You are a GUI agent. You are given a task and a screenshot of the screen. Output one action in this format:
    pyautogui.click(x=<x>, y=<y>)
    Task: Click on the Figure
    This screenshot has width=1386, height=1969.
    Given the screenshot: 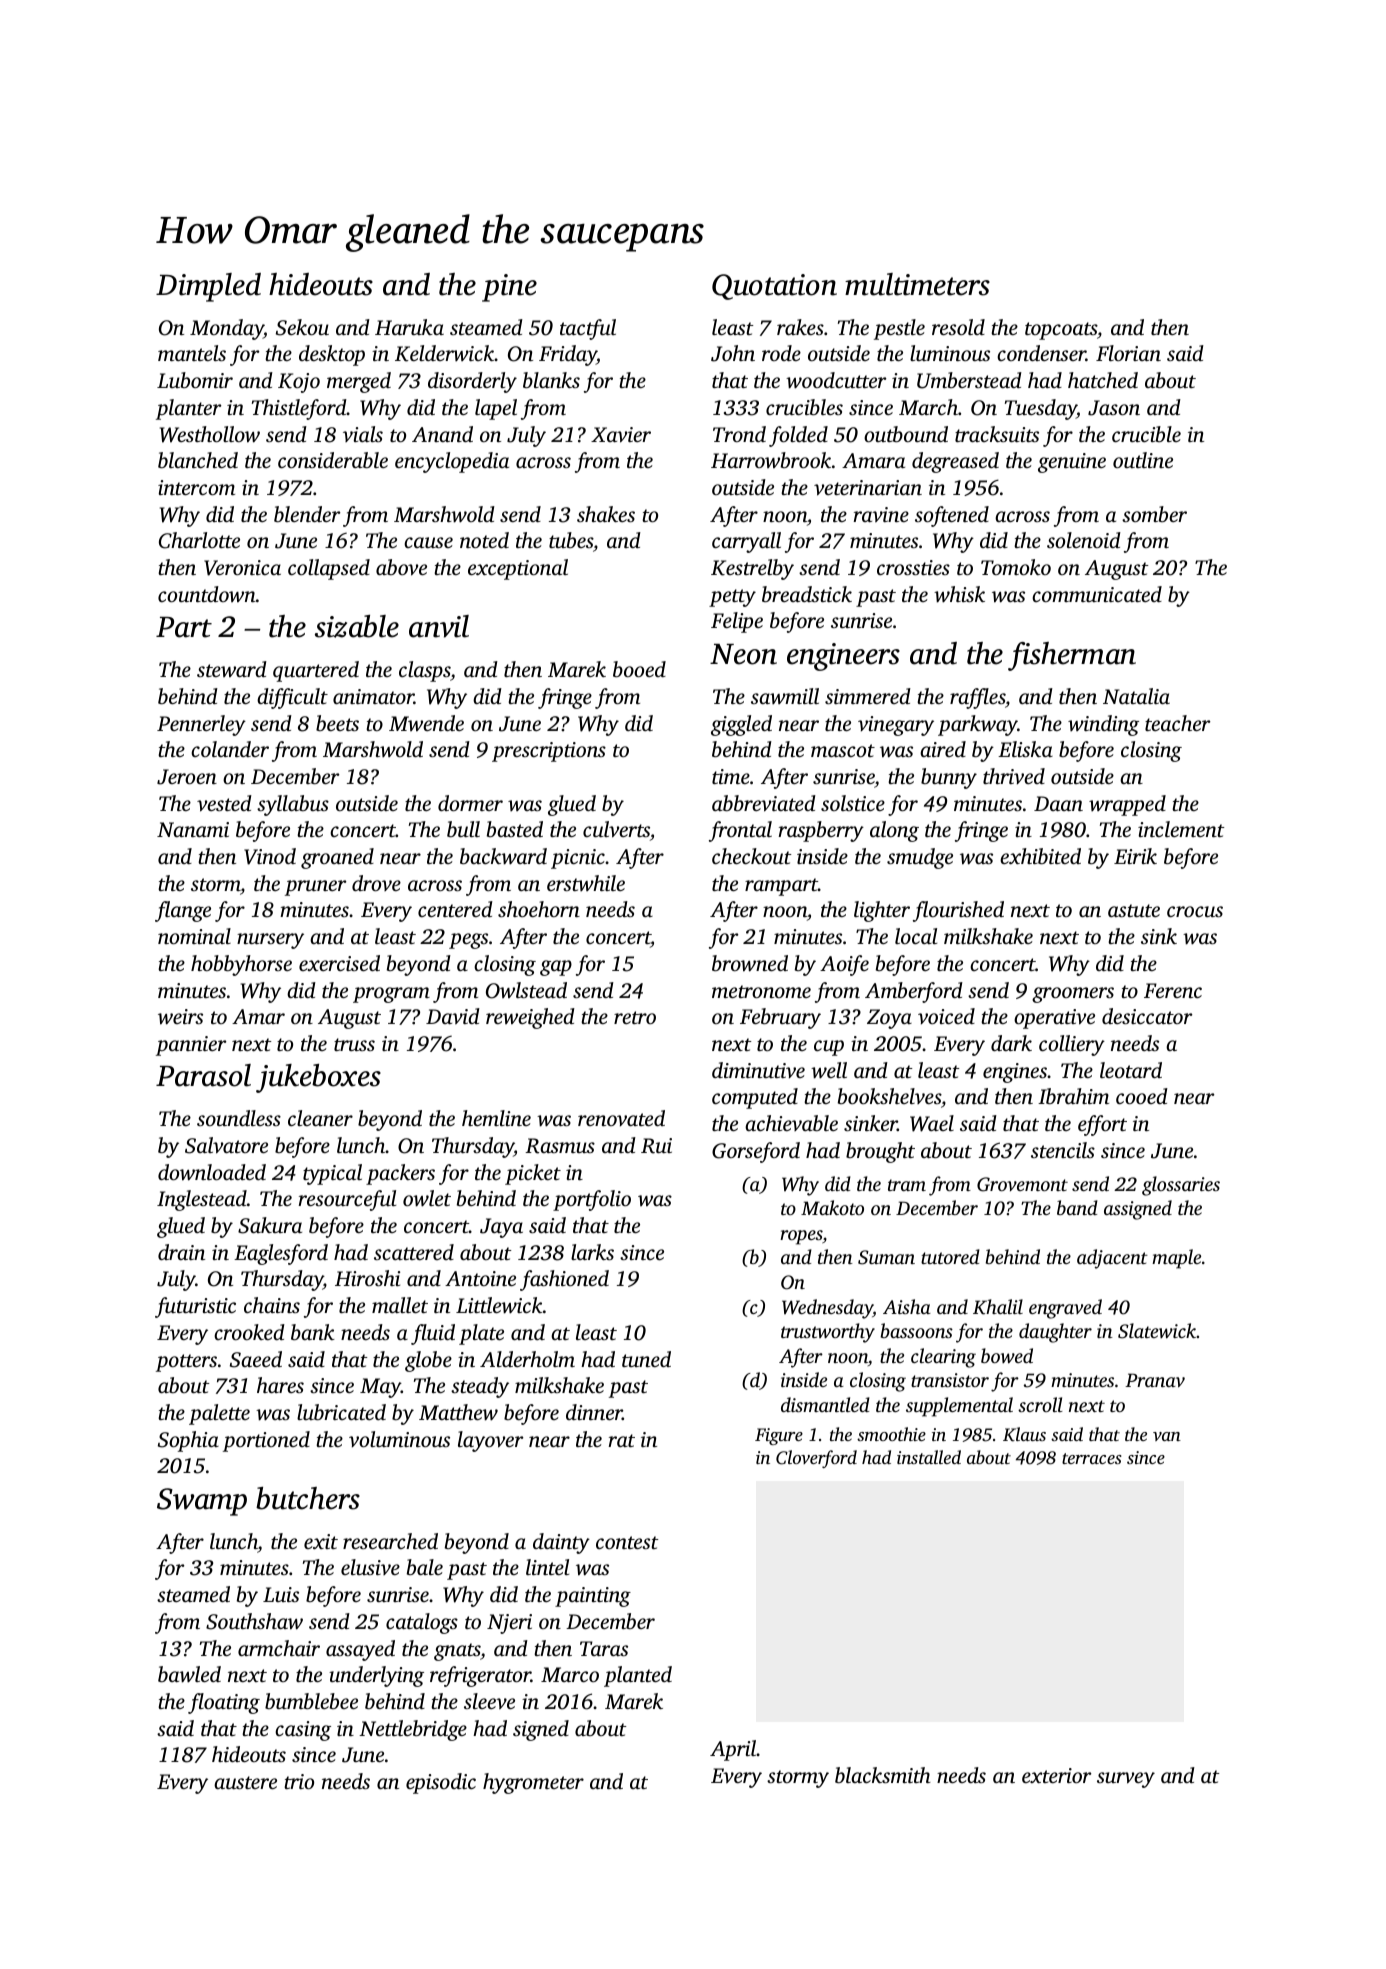 What is the action you would take?
    pyautogui.click(x=779, y=1436)
